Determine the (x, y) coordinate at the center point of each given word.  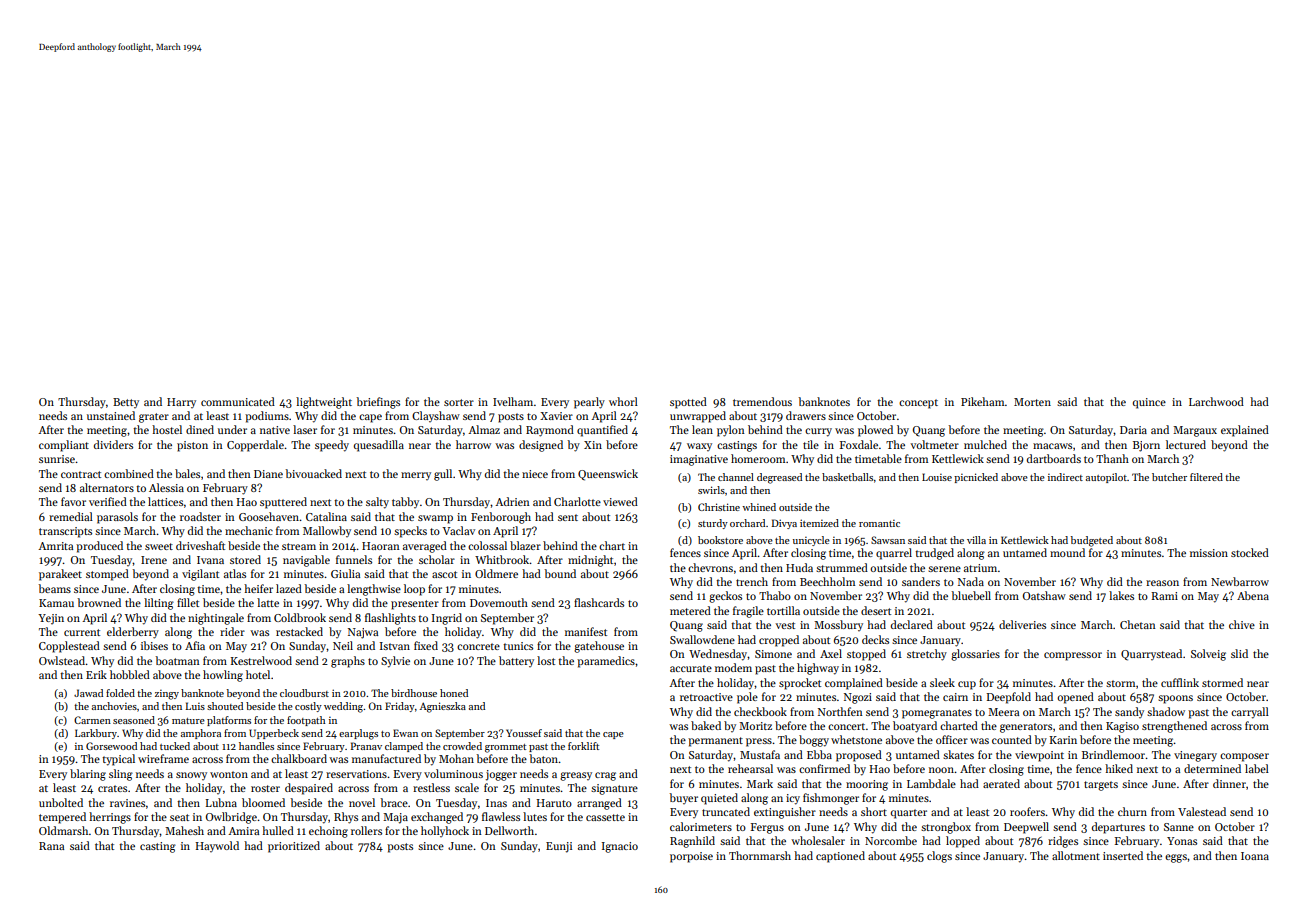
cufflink (1180, 682)
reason (1162, 583)
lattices (165, 501)
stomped (107, 575)
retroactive (706, 697)
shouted (225, 706)
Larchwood (1216, 401)
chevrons (710, 567)
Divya (784, 524)
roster (265, 788)
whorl (623, 401)
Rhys (346, 818)
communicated (238, 401)
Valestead (1202, 811)
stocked (1250, 552)
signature (614, 789)
